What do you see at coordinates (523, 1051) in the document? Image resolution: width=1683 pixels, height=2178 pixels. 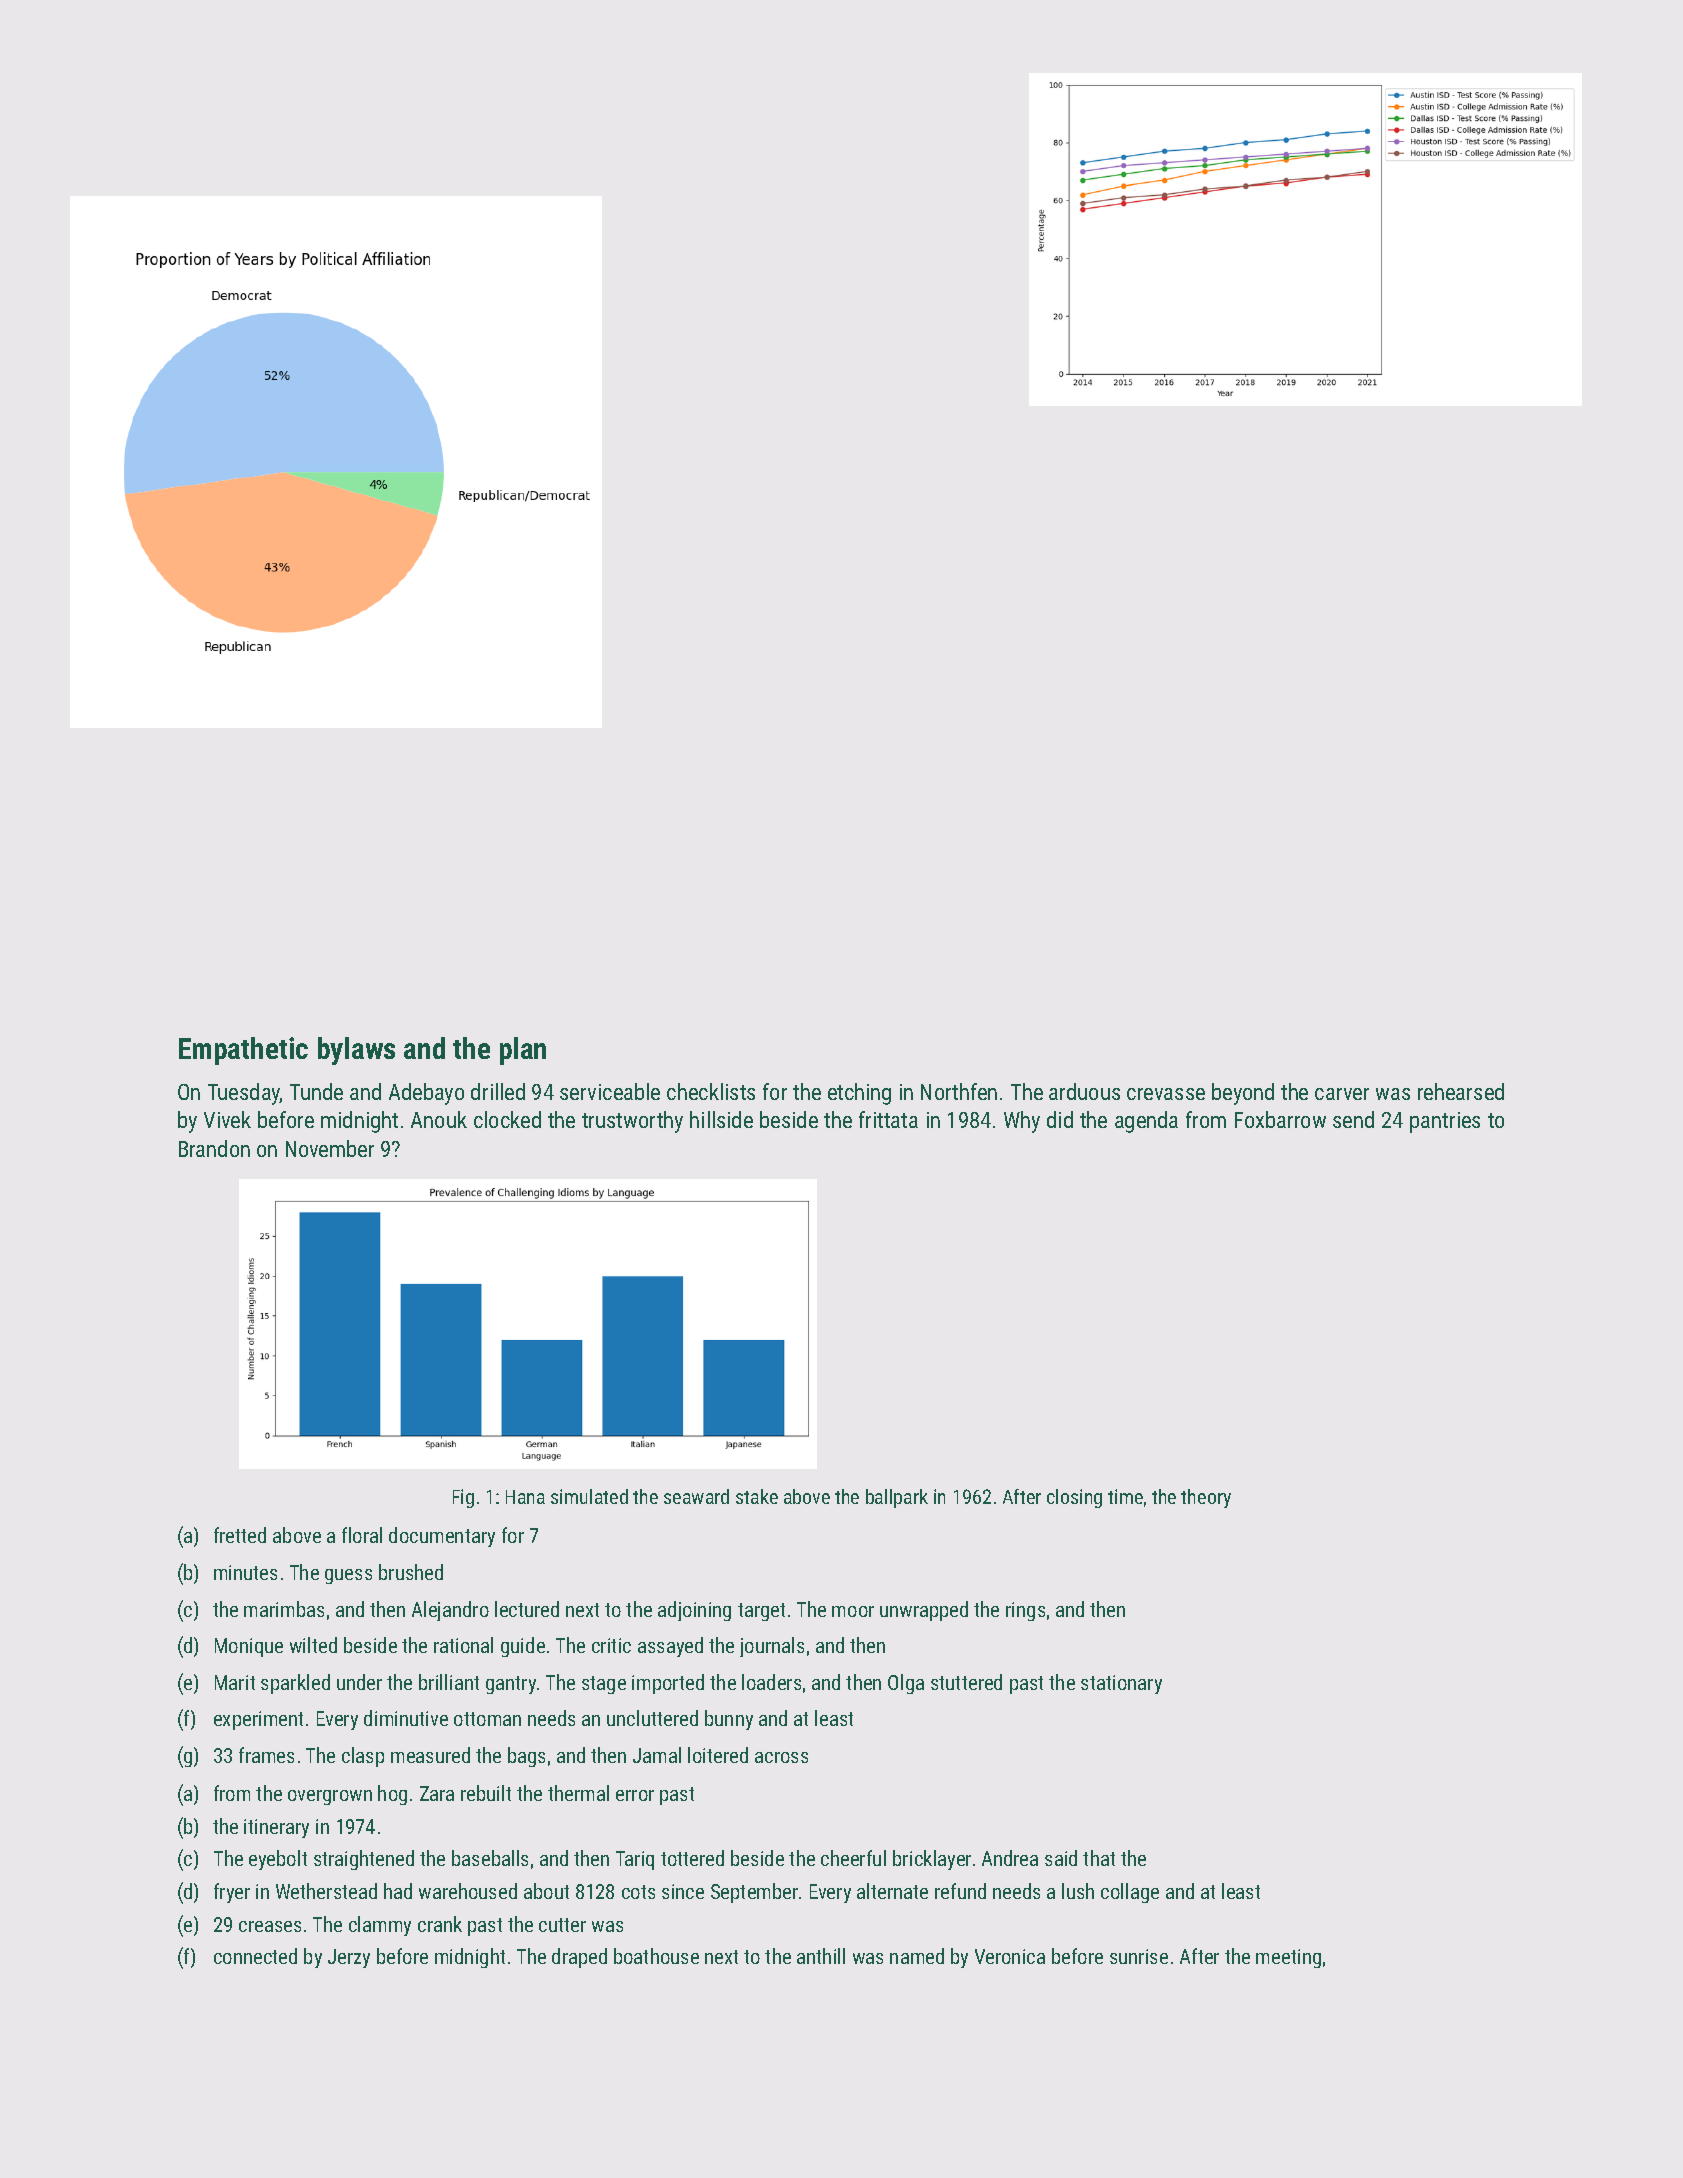 I see `plan` at bounding box center [523, 1051].
